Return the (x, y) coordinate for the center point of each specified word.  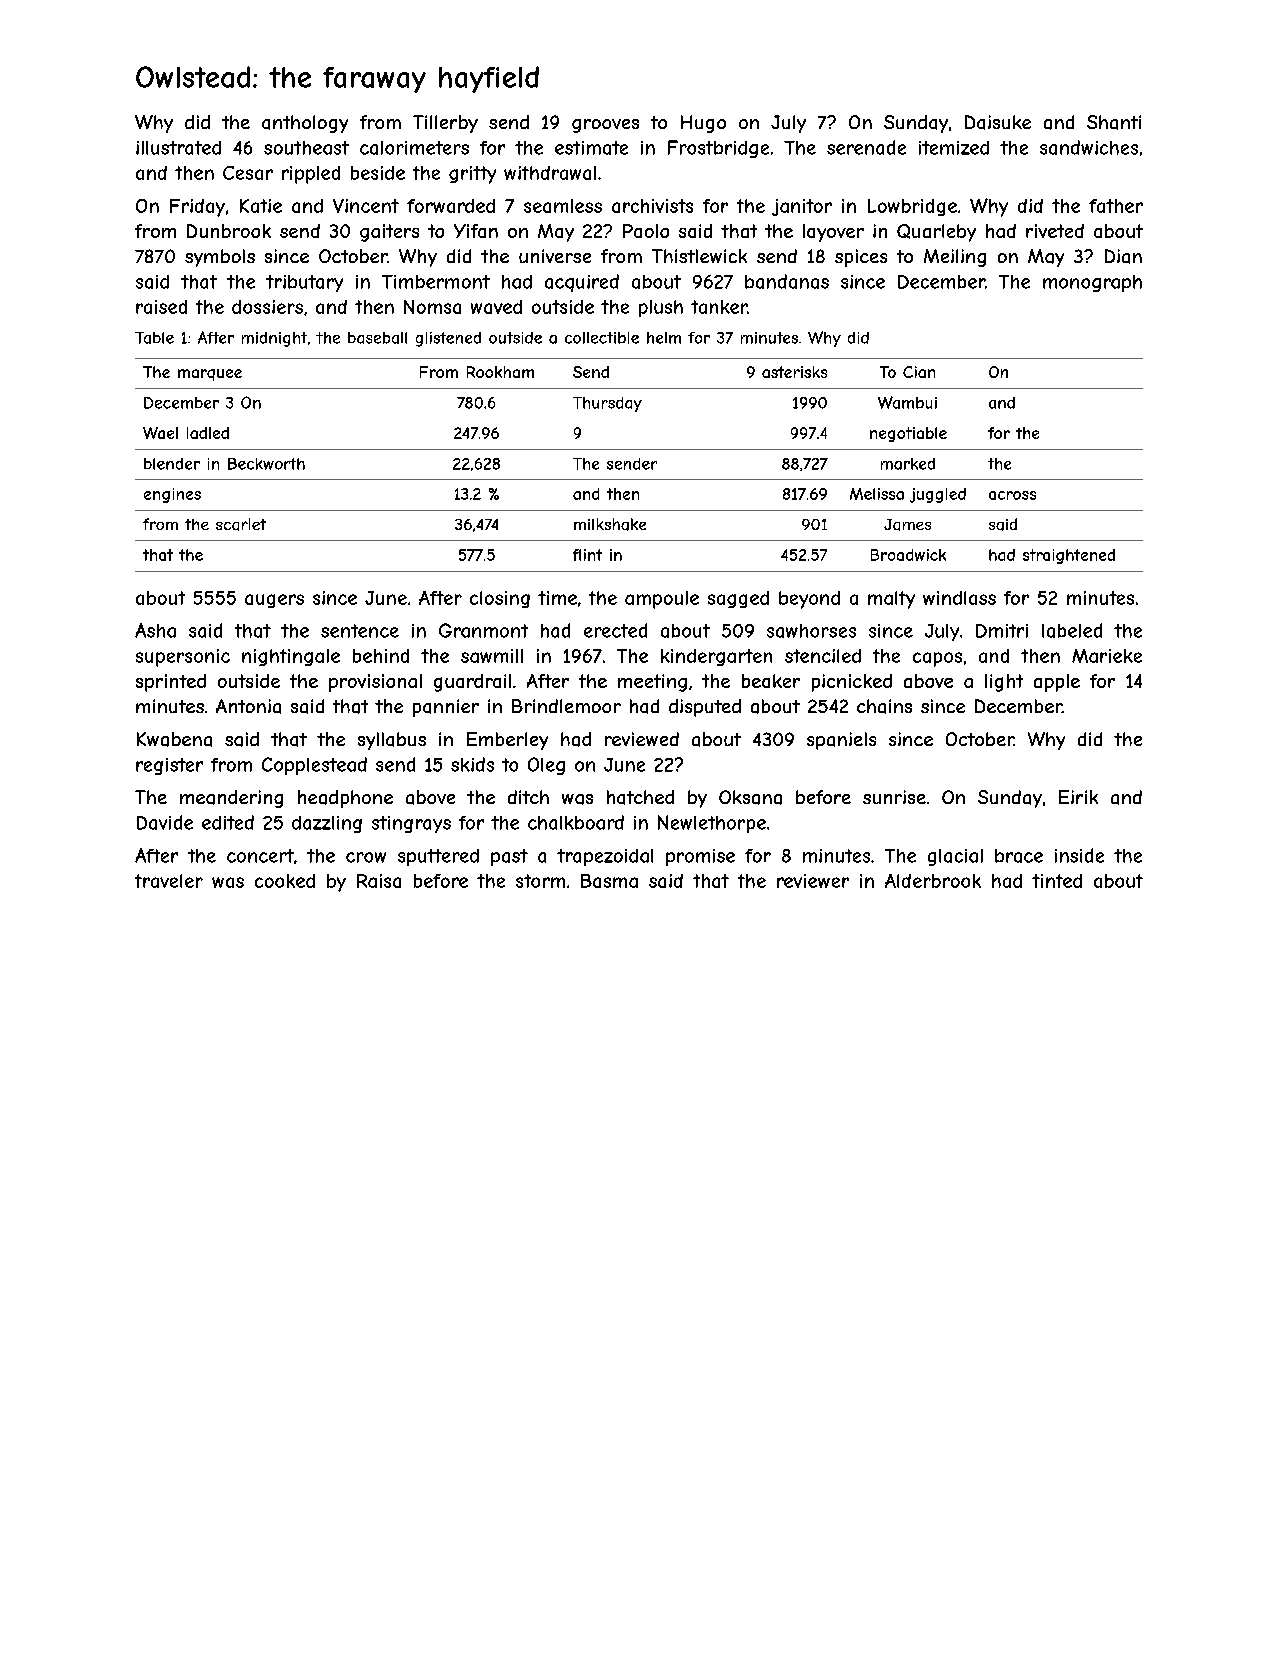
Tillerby (445, 124)
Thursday (607, 404)
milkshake (610, 524)
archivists (652, 206)
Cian (919, 372)
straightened (1069, 556)
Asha (155, 630)
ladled (208, 433)
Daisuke (998, 122)
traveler (169, 881)
